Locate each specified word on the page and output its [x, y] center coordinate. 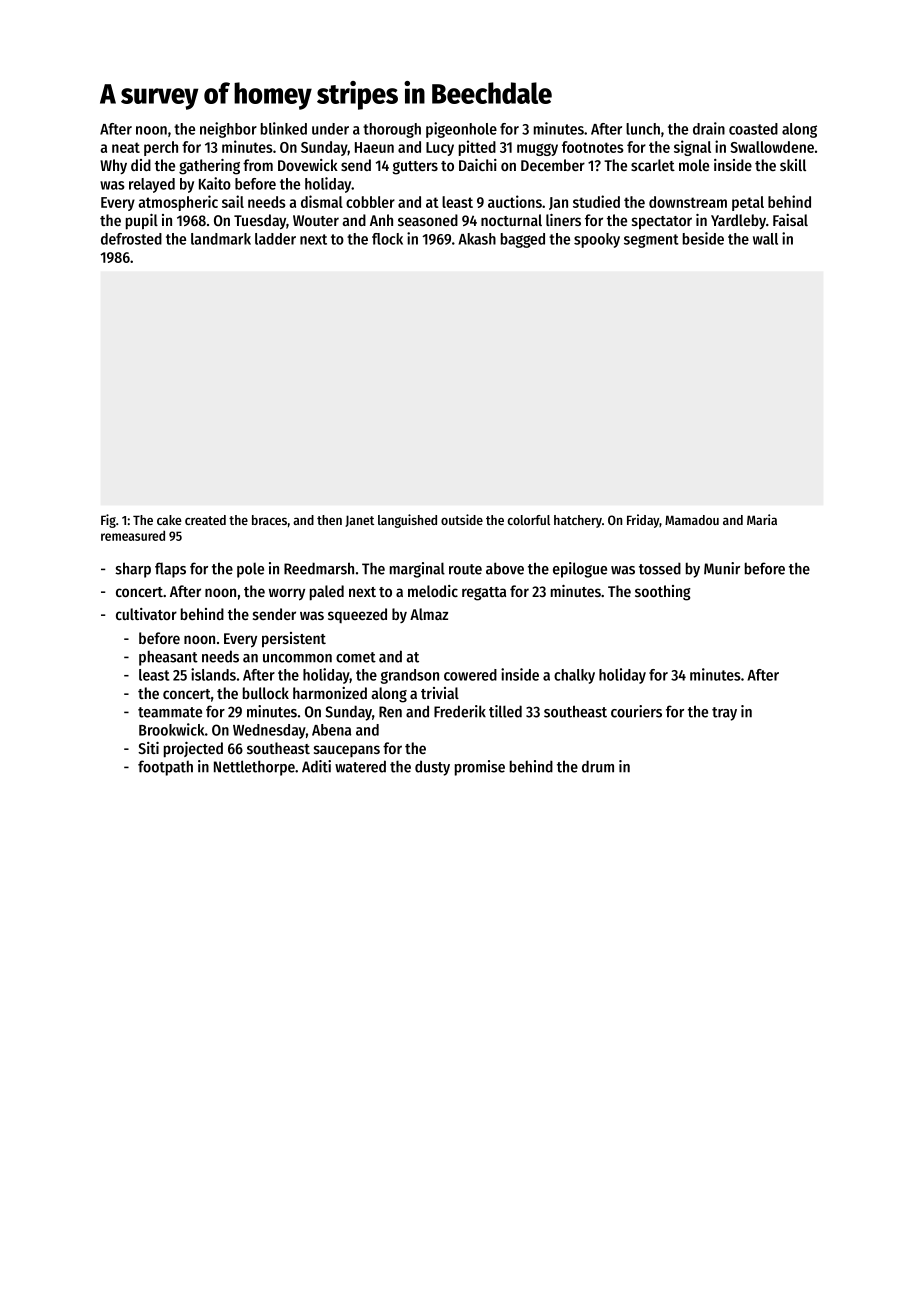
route [465, 569]
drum [598, 766]
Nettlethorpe [254, 768]
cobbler [370, 202]
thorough [392, 130]
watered [360, 766]
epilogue [580, 570]
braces [269, 520]
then [329, 520]
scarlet [653, 165]
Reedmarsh [319, 568]
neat [126, 147]
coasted [753, 129]
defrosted [131, 239]
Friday [643, 521]
